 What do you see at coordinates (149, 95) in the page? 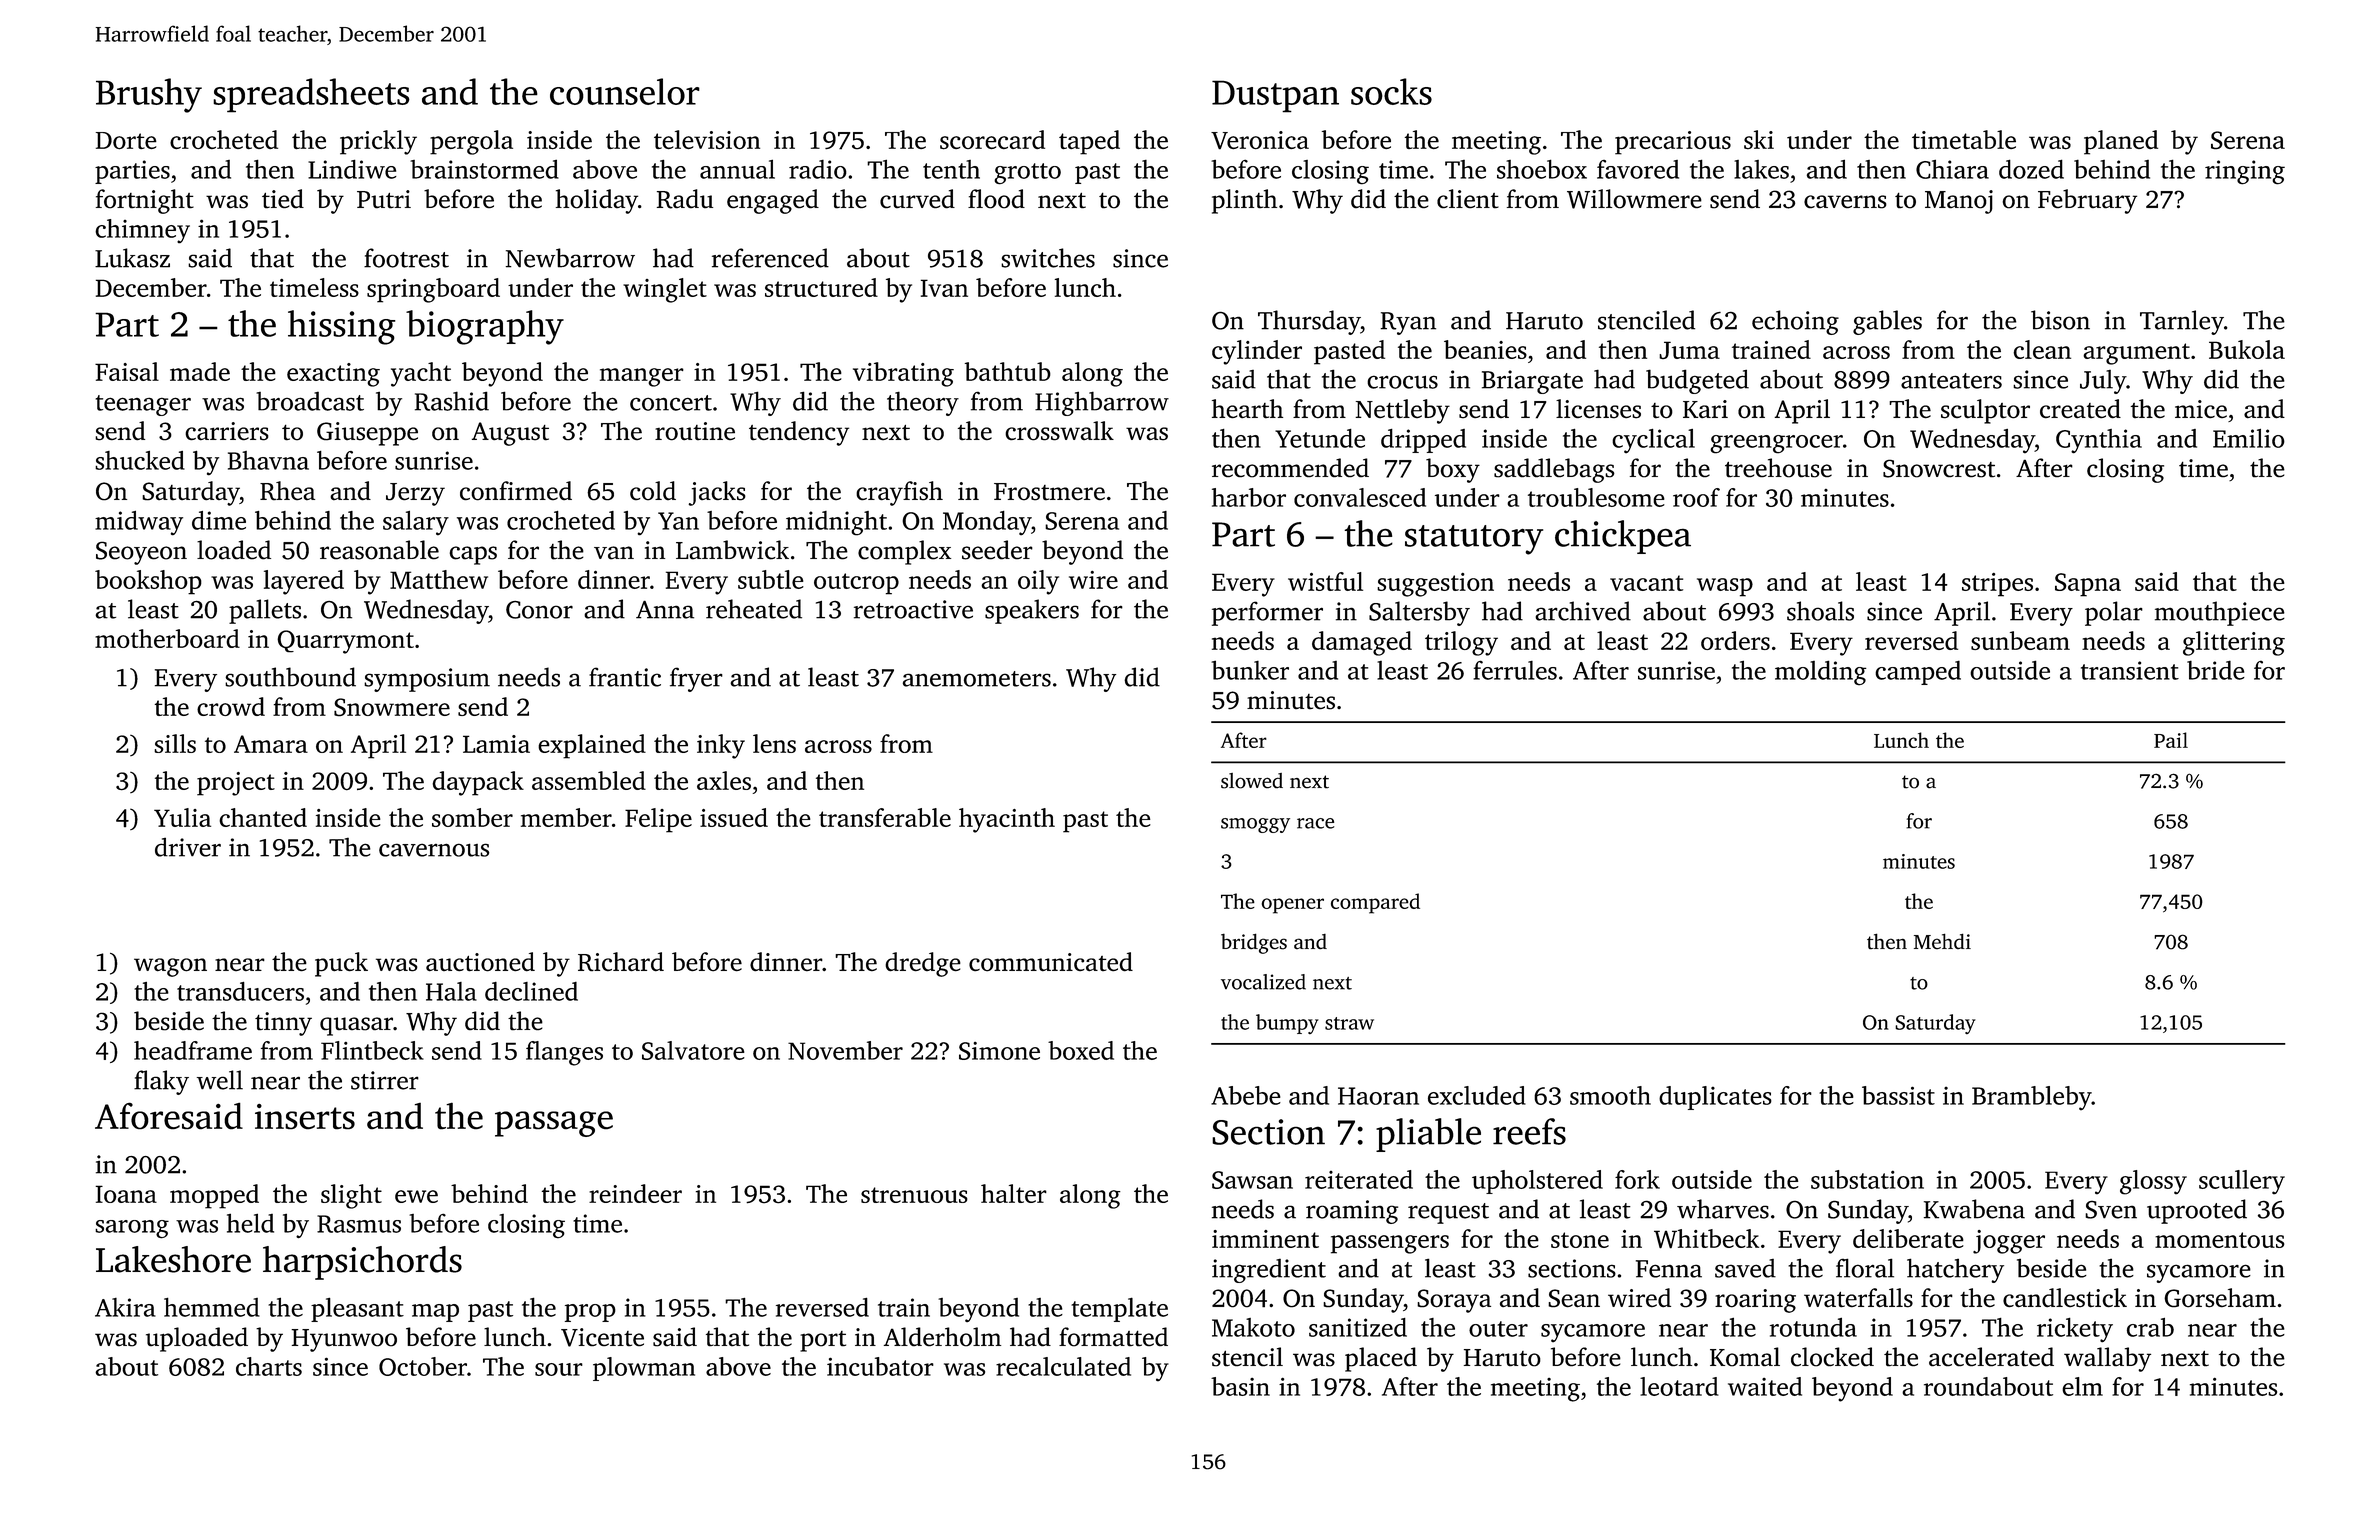
I see `Brushy` at bounding box center [149, 95].
